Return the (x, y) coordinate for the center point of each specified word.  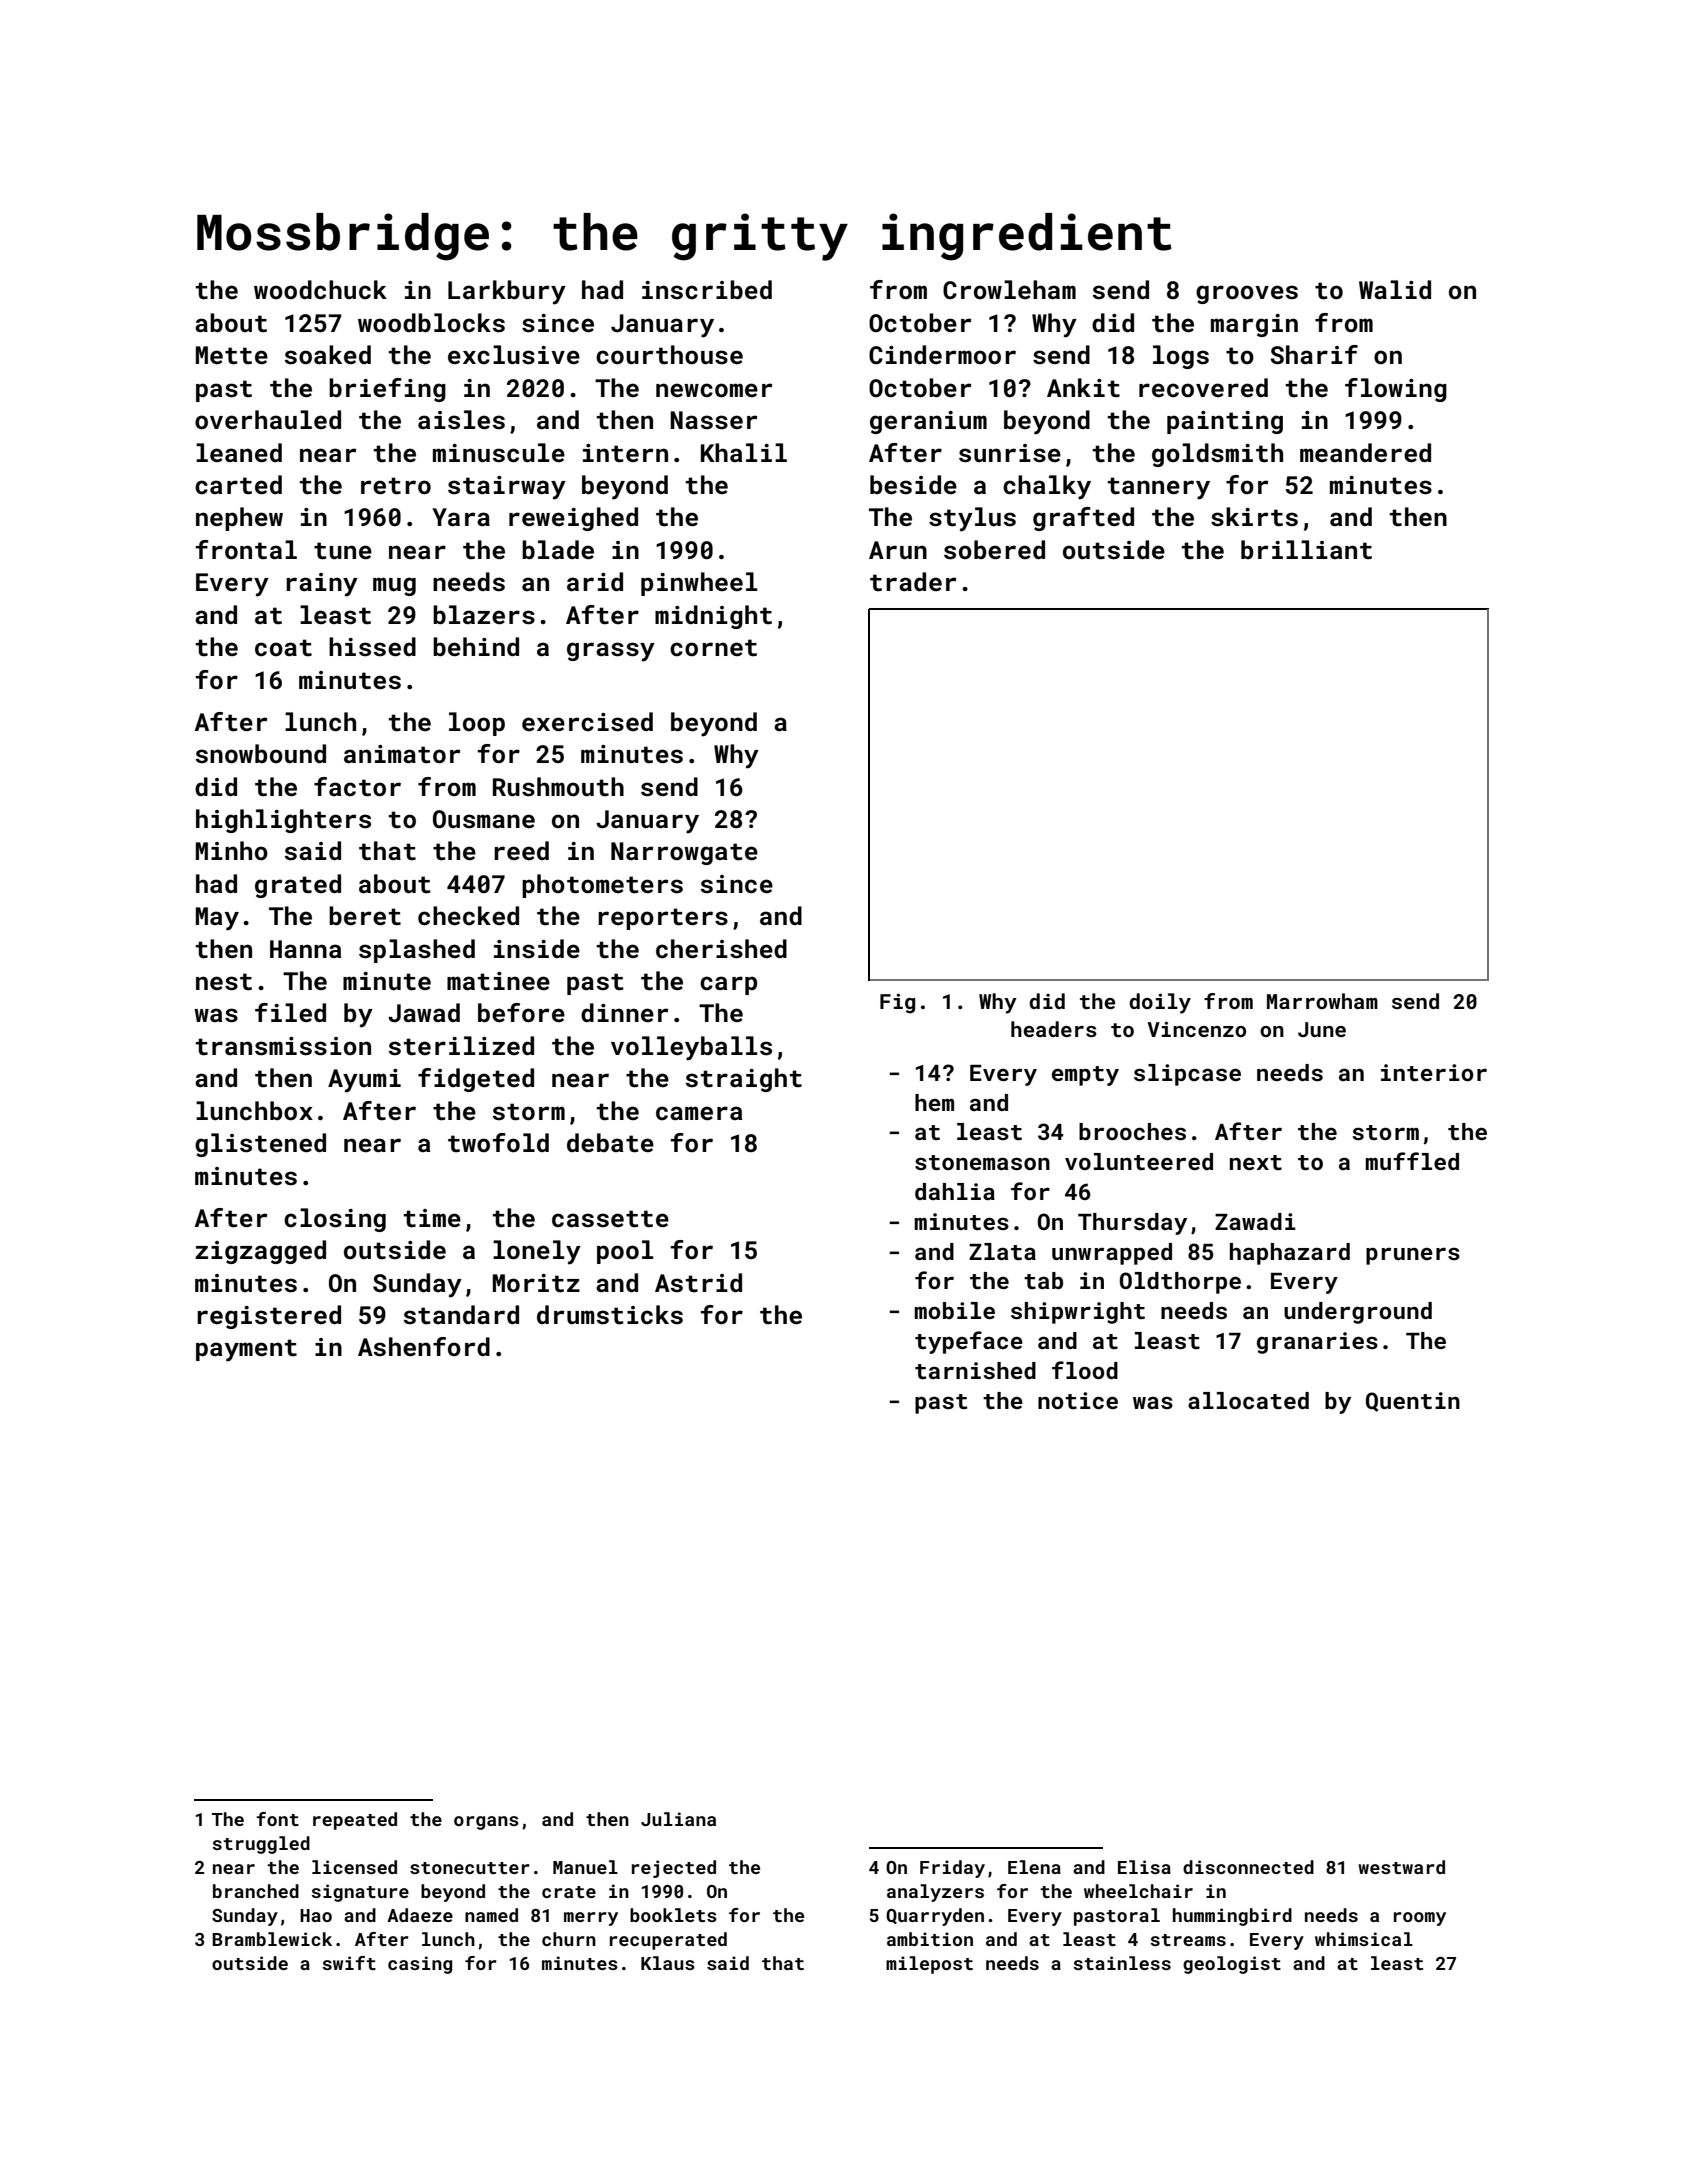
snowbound (261, 753)
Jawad (424, 1012)
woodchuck (320, 290)
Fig (897, 1003)
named (491, 1915)
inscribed (707, 290)
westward (1401, 1867)
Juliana (678, 1819)
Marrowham (1322, 1001)
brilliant (1306, 550)
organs (486, 1823)
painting (1225, 422)
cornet (713, 648)
